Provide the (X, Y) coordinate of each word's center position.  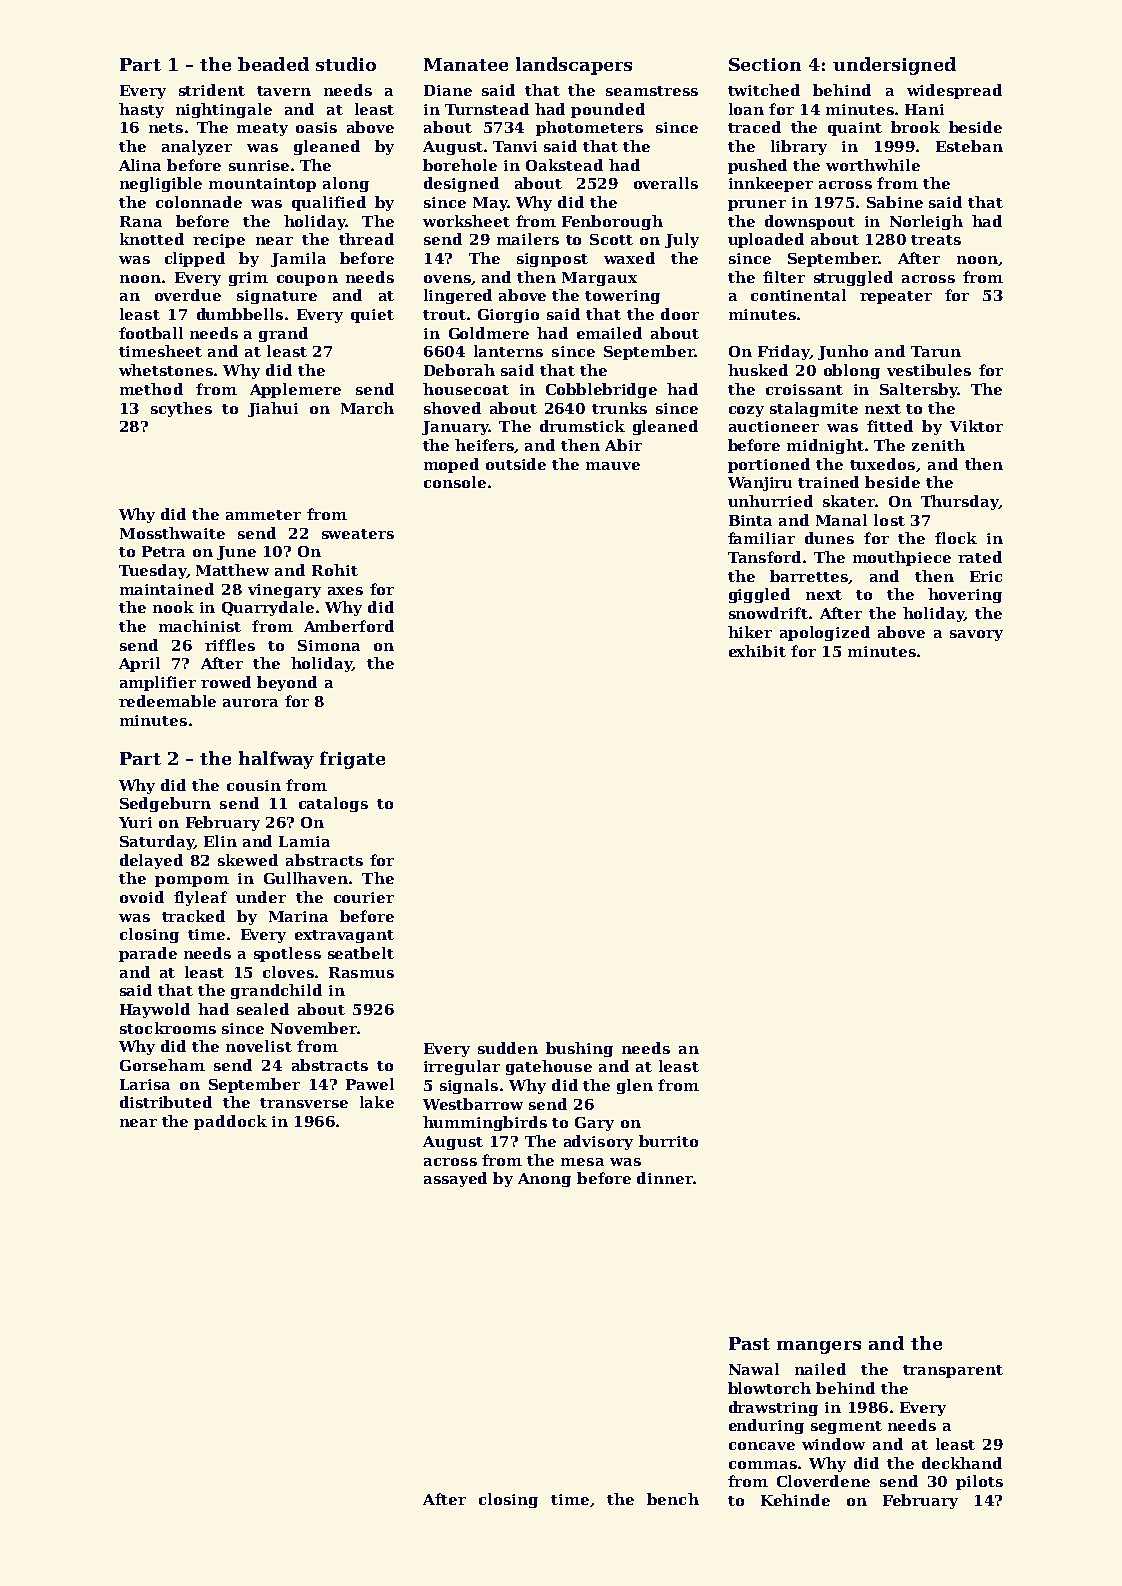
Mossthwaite (172, 533)
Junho (843, 352)
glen (635, 1086)
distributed (166, 1102)
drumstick (582, 426)
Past (749, 1343)
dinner (665, 1178)
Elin (220, 841)
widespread (954, 91)
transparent (953, 1371)
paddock (230, 1122)
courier (364, 897)
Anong (544, 1180)
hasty (141, 110)
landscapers (574, 66)
